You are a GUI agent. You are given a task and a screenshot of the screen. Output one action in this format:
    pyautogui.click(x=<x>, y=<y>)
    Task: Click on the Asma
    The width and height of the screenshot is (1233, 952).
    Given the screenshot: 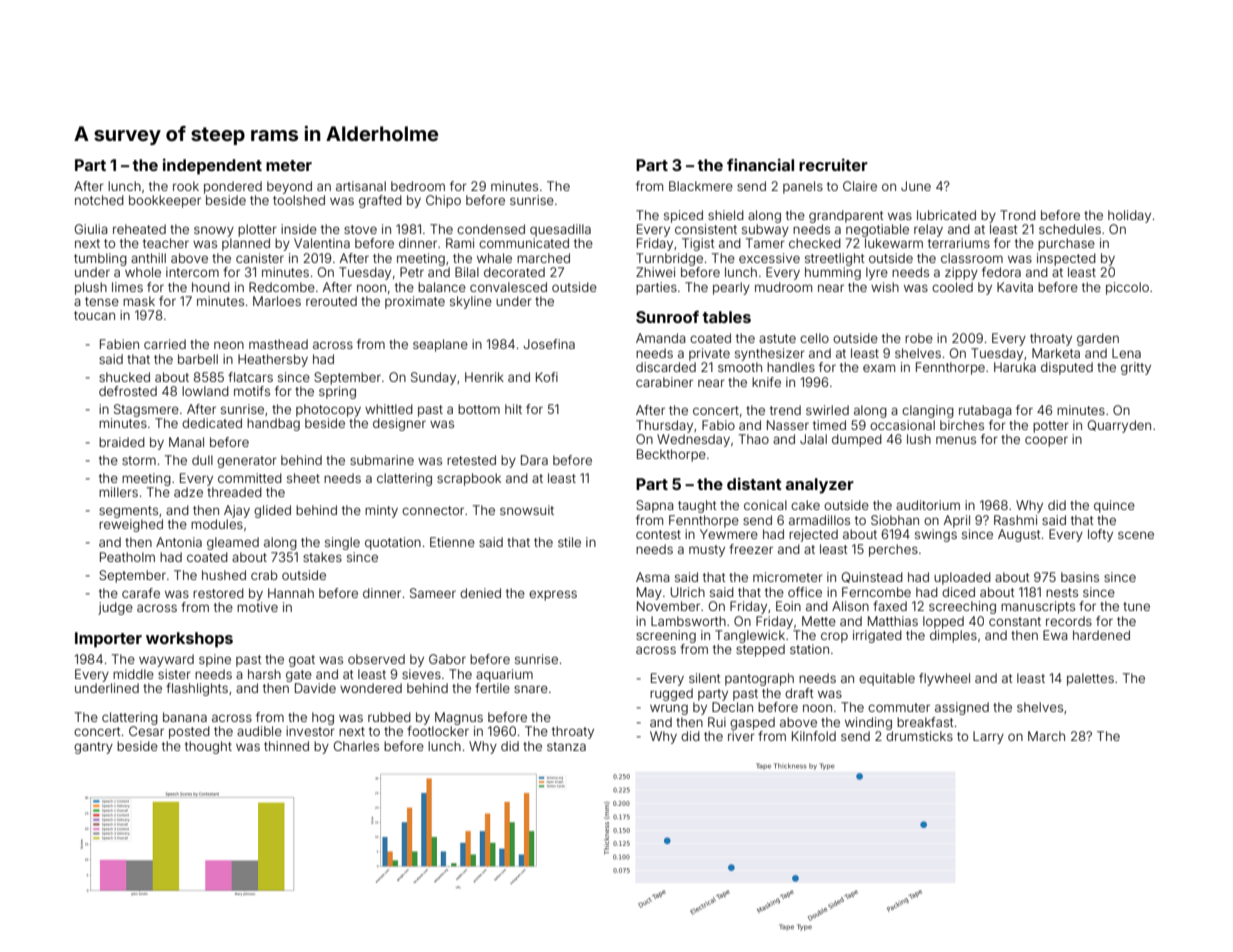 What is the action you would take?
    pyautogui.click(x=653, y=577)
